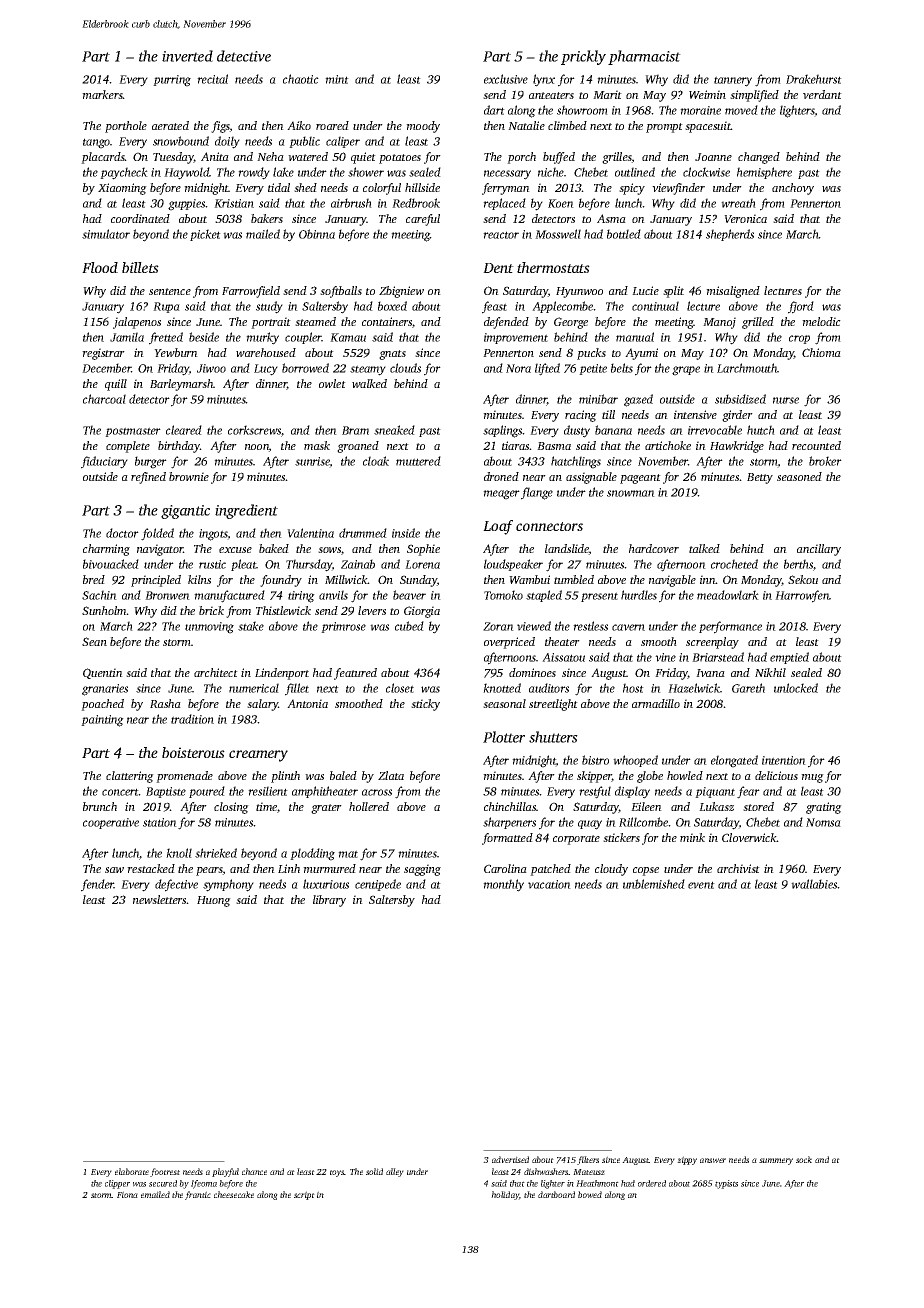 The height and width of the screenshot is (1308, 924). What do you see at coordinates (708, 127) in the screenshot?
I see `spacesuit` at bounding box center [708, 127].
